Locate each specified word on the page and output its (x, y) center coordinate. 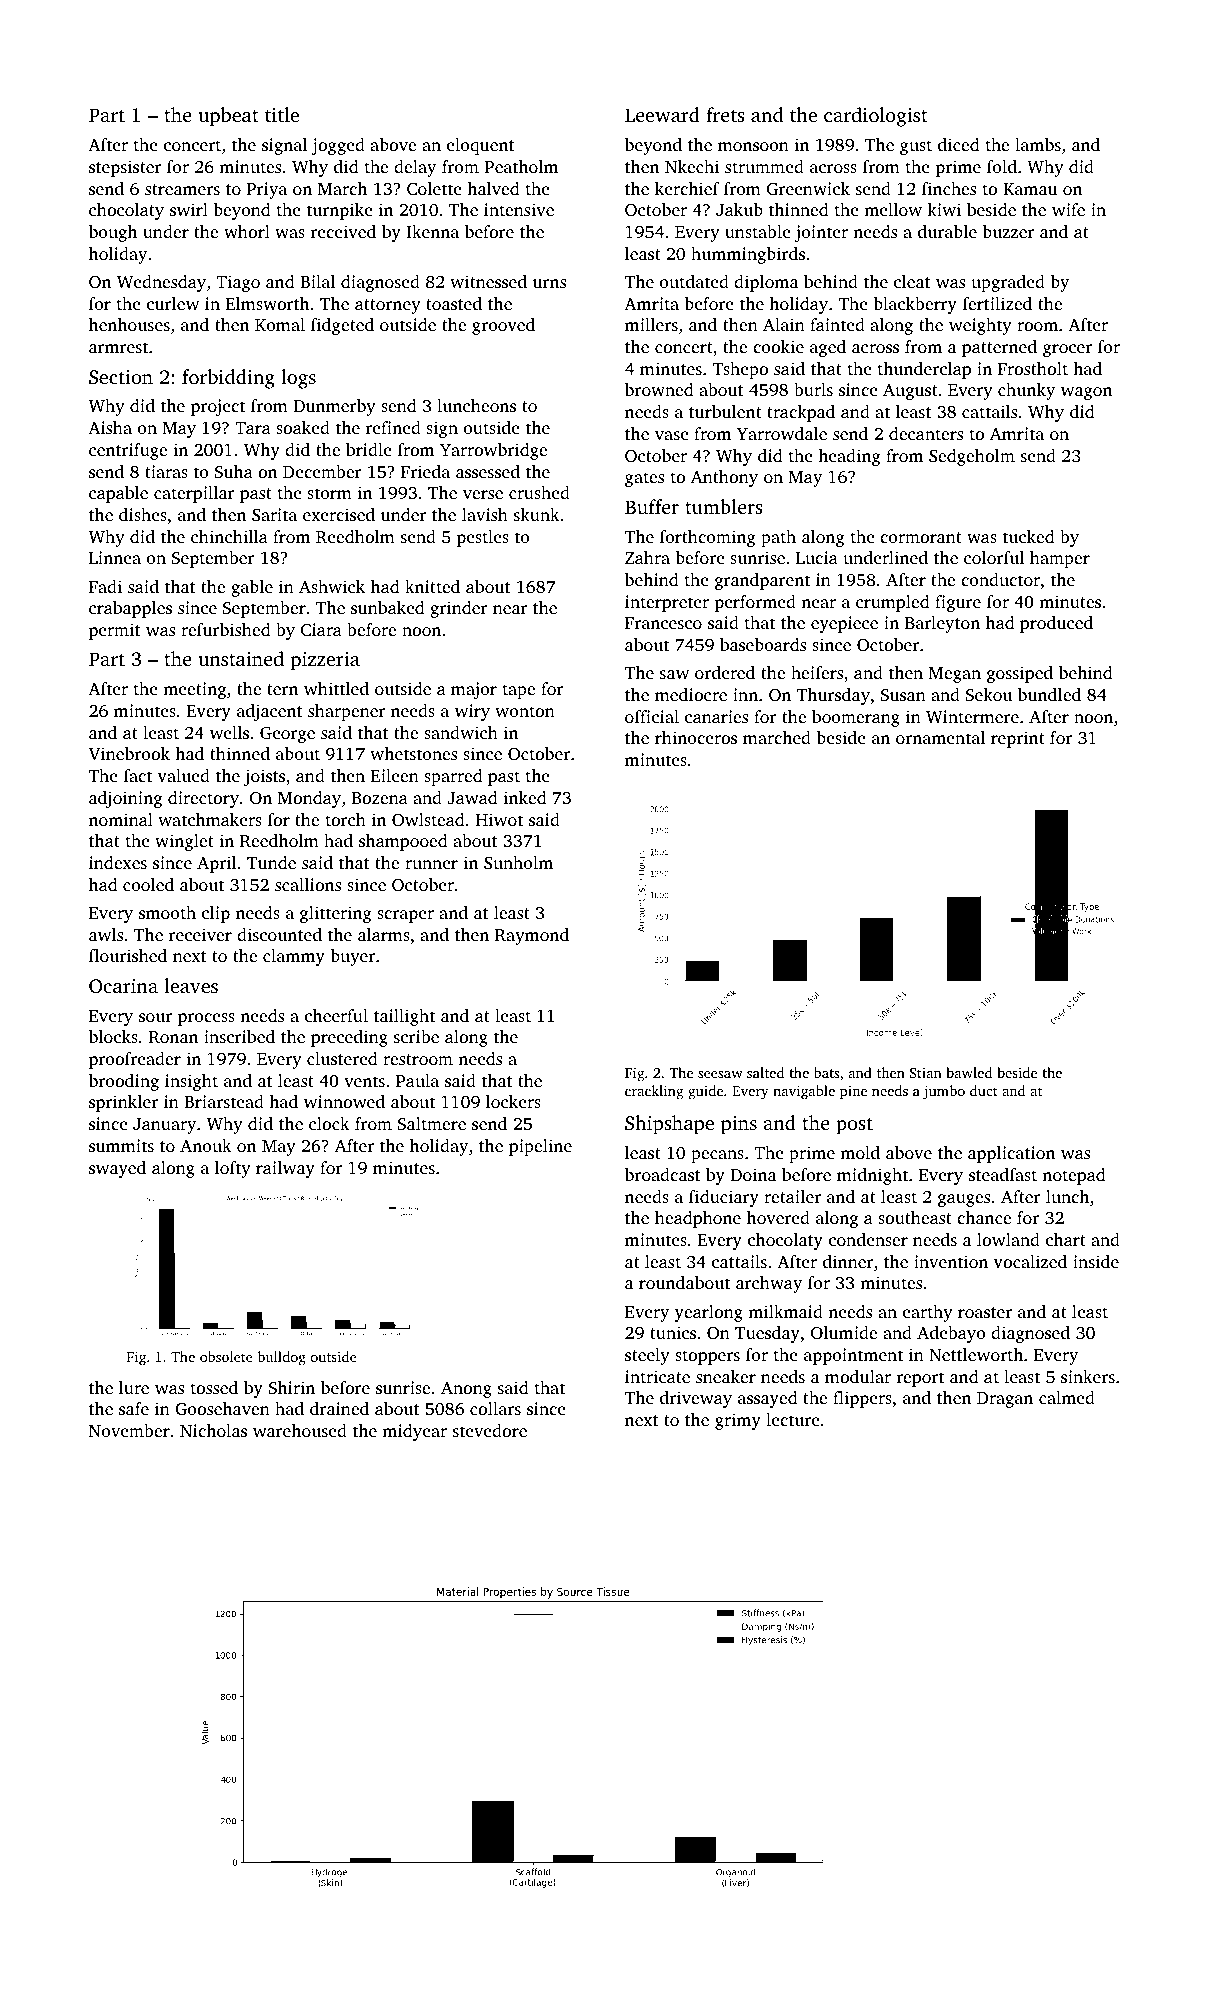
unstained (241, 658)
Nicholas (213, 1430)
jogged (338, 146)
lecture (793, 1419)
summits (121, 1145)
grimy (738, 1421)
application (1011, 1154)
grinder (459, 609)
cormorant (921, 537)
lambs (1038, 144)
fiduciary (724, 1198)
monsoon (753, 146)
